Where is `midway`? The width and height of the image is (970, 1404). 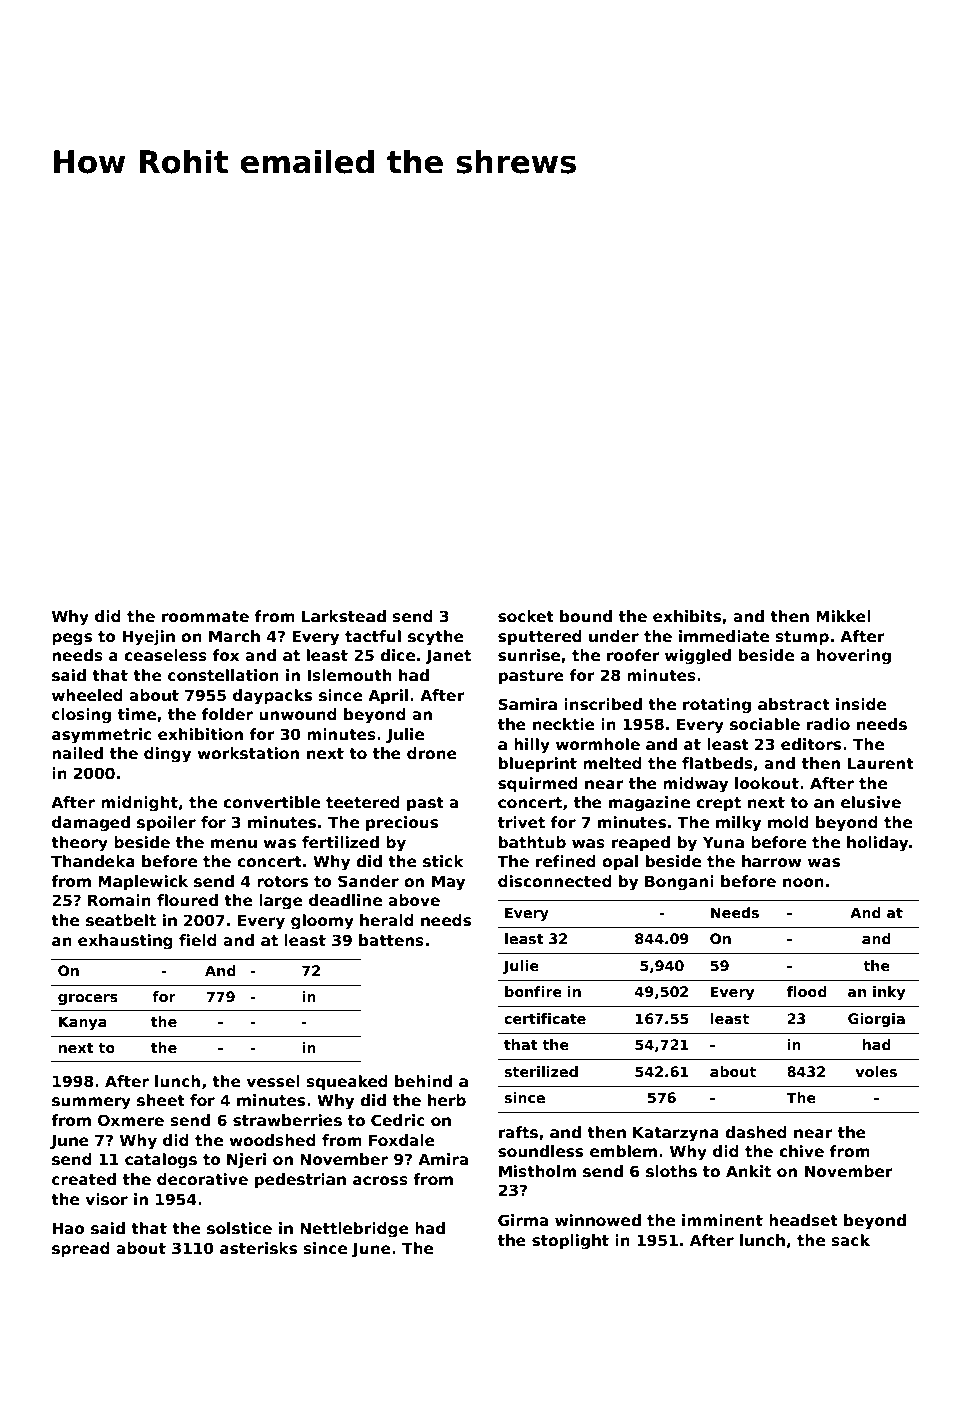
midway is located at coordinates (695, 785).
